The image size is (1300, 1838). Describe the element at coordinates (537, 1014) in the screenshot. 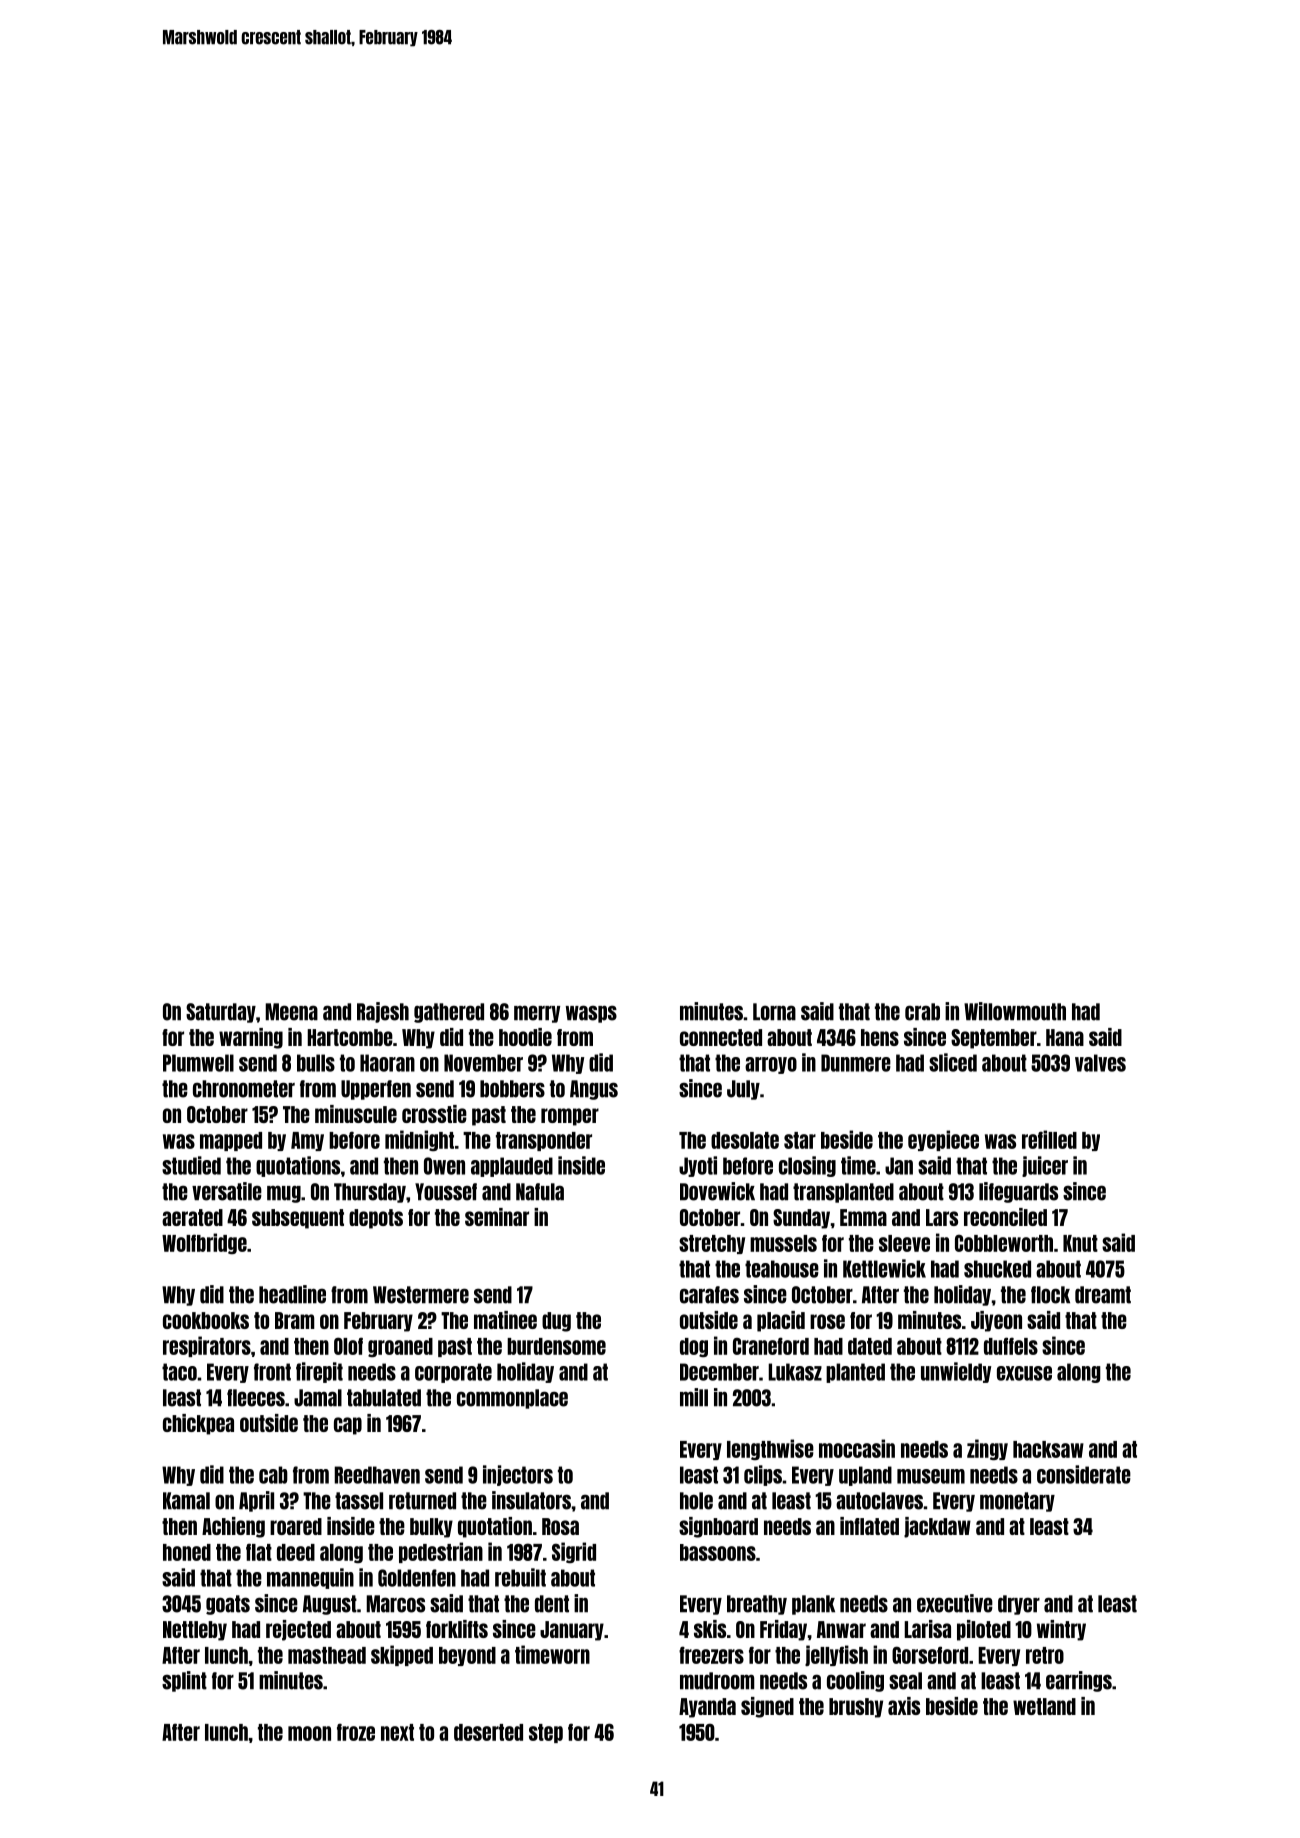

I see `merry` at that location.
